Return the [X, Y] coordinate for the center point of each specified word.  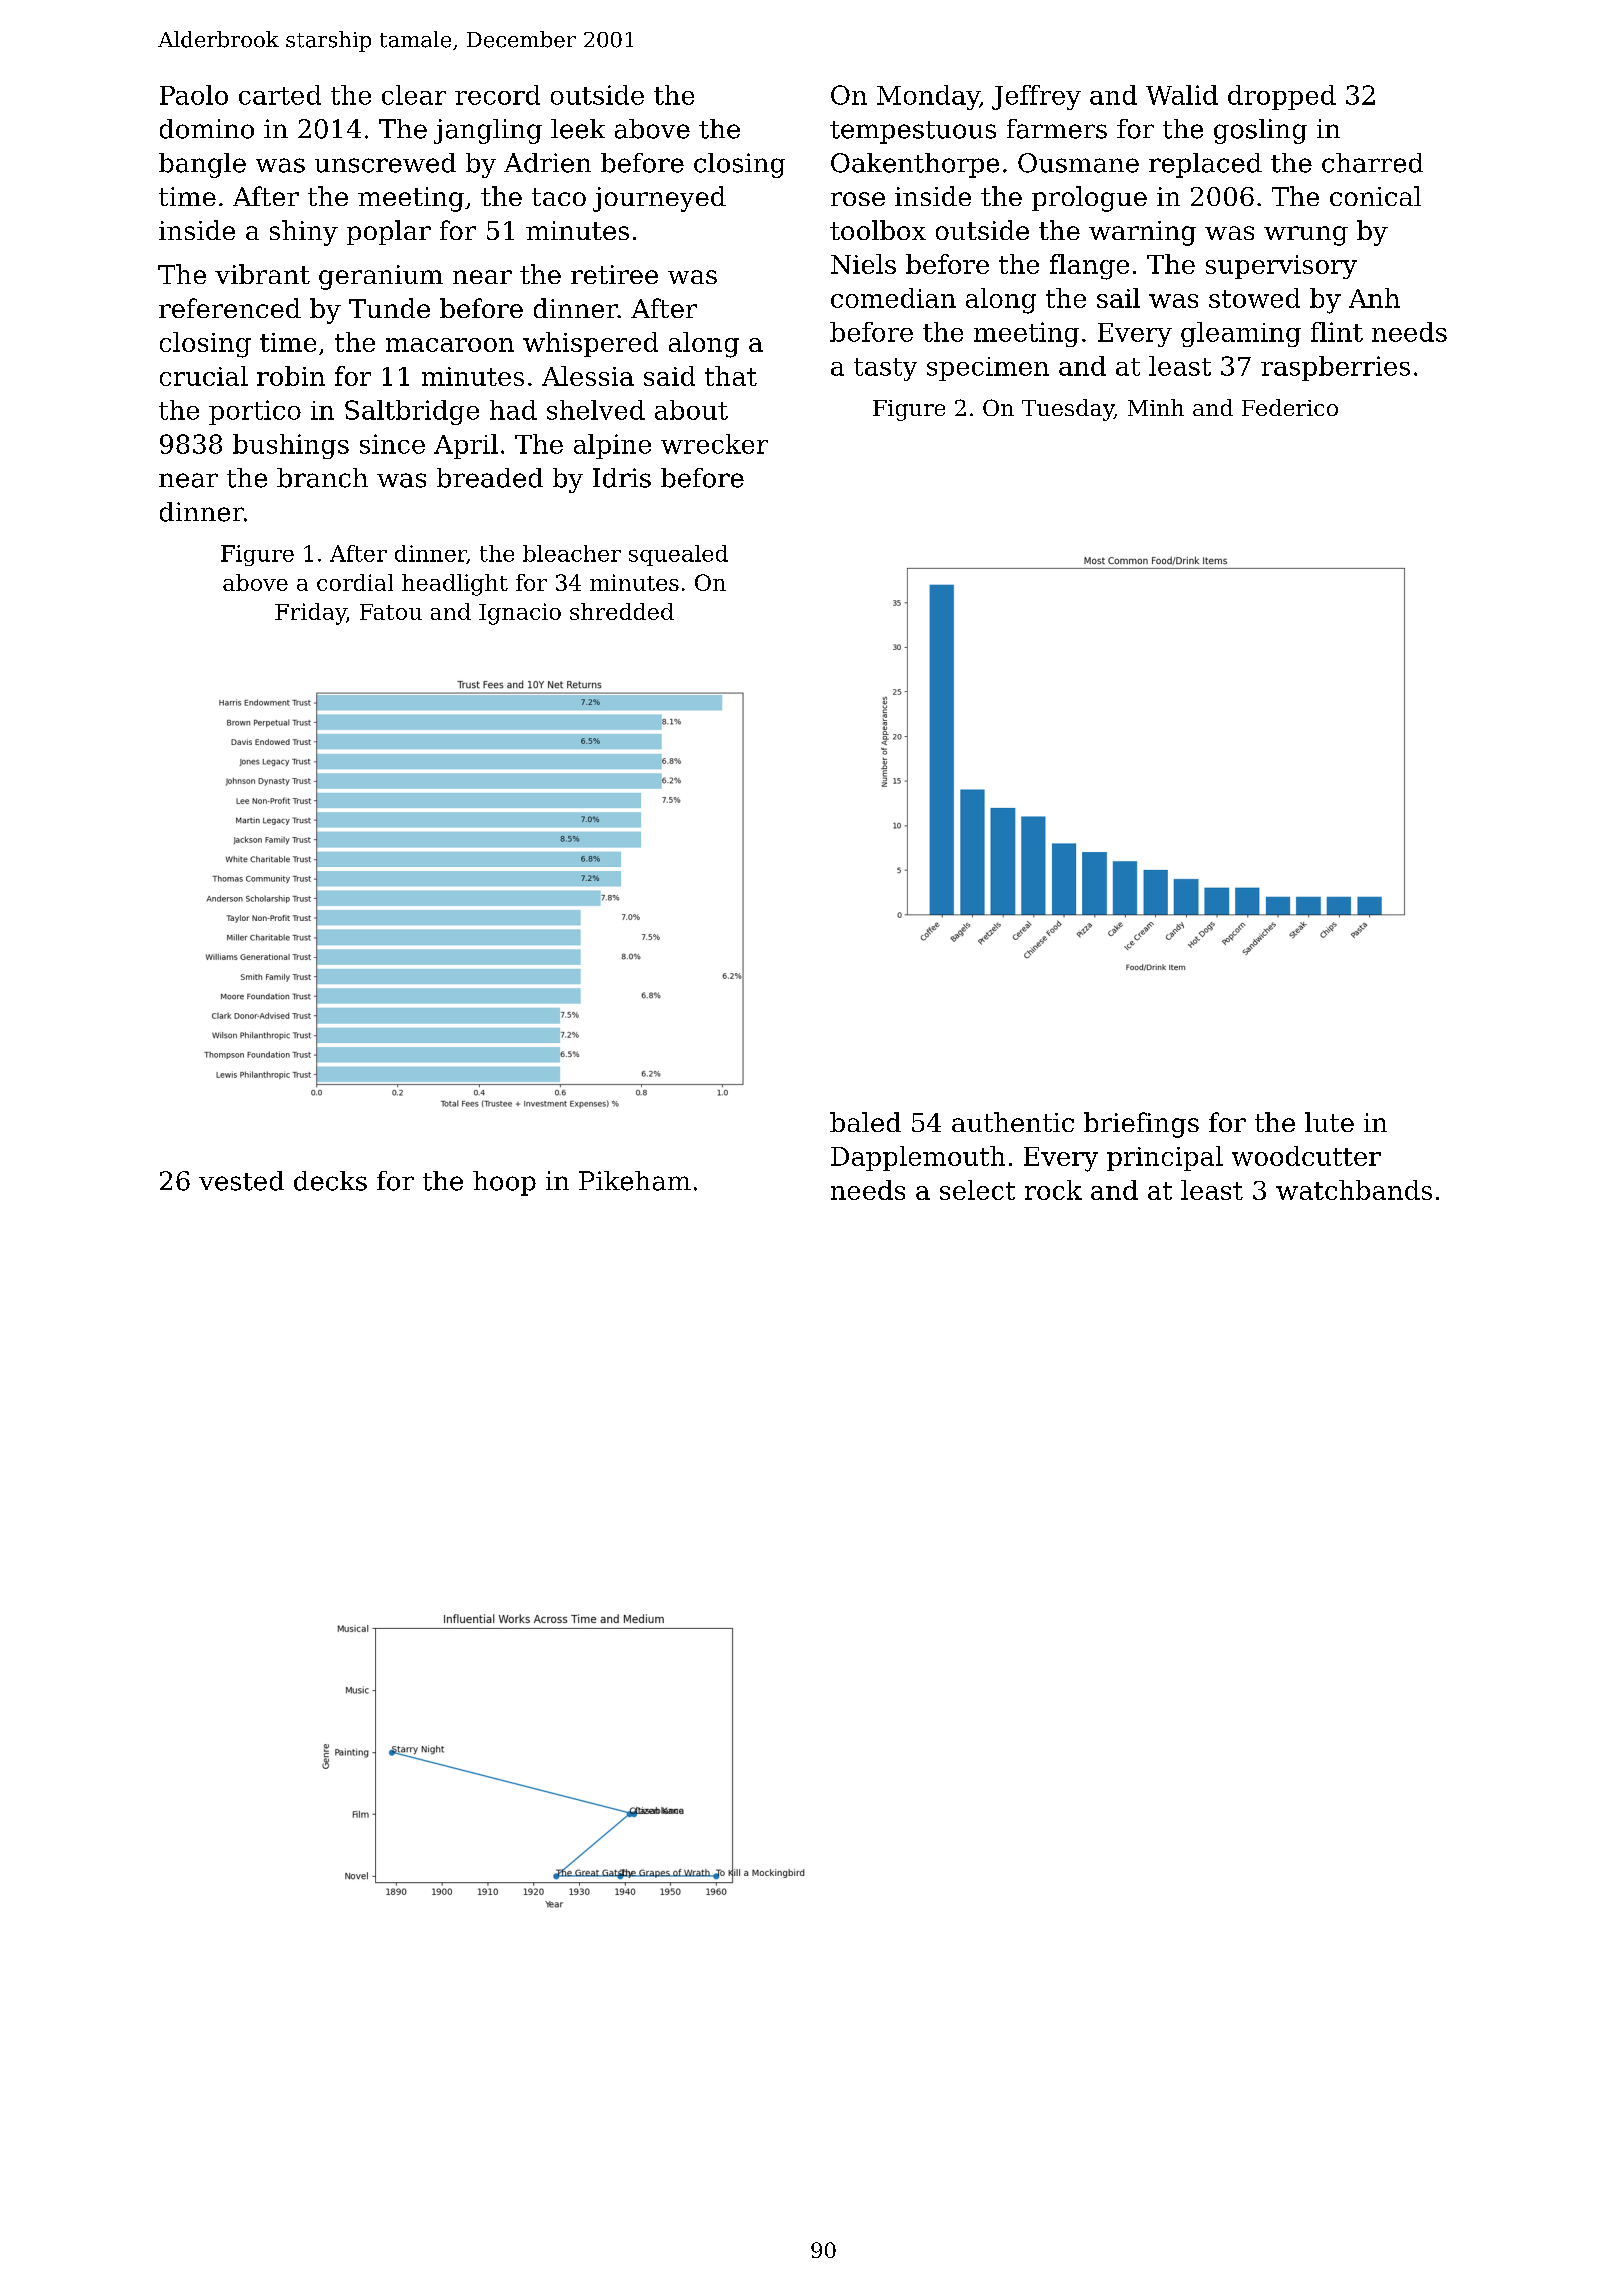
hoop [504, 1183]
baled [865, 1122]
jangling [488, 131]
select [977, 1190]
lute [1329, 1122]
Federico [1290, 407]
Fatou [391, 612]
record [497, 95]
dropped [1282, 97]
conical [1375, 196]
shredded [622, 611]
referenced [230, 308]
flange [1089, 267]
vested [241, 1181]
